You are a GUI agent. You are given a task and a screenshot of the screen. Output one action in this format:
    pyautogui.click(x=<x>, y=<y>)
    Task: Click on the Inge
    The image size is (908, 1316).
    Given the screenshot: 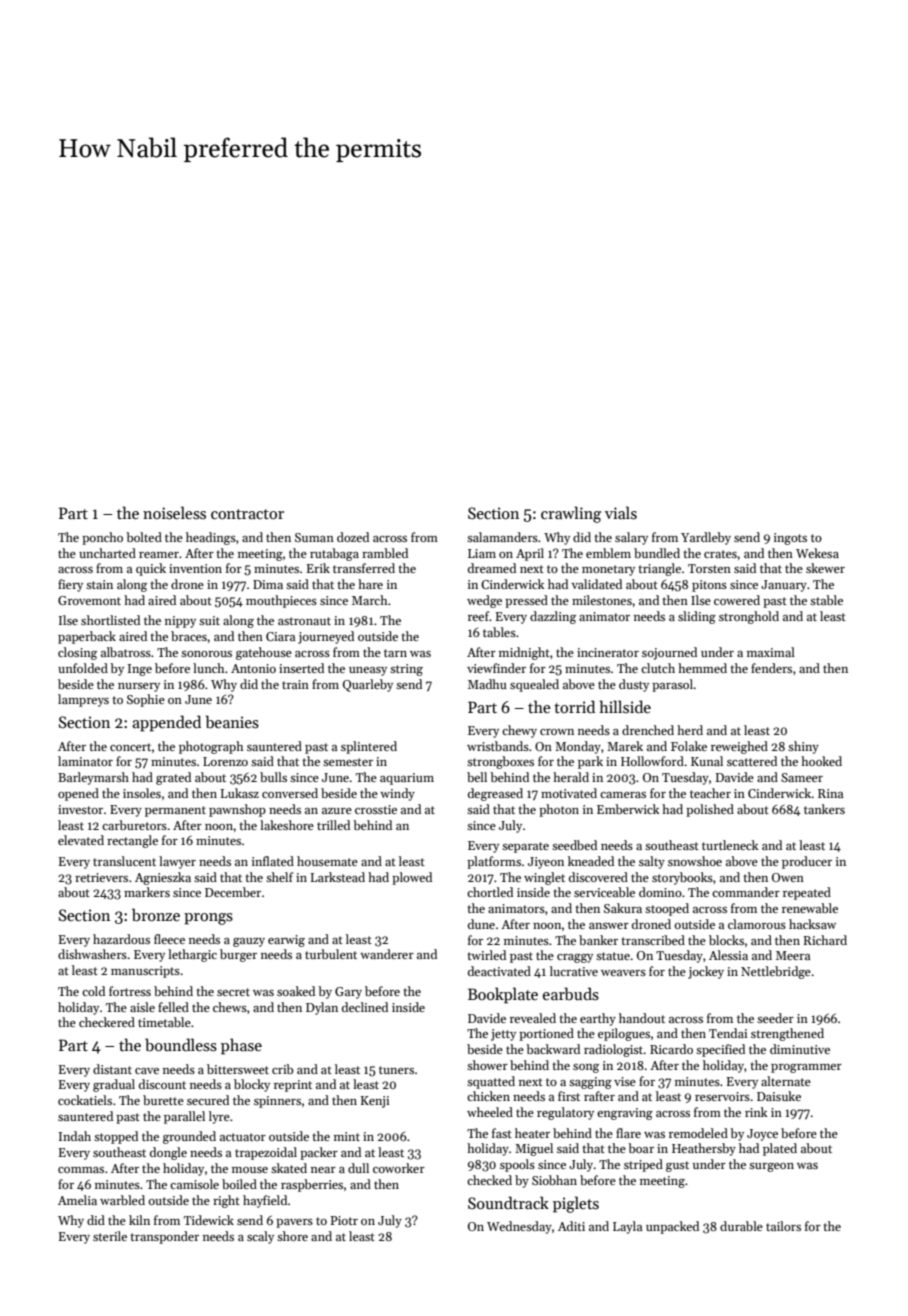 What is the action you would take?
    pyautogui.click(x=140, y=670)
